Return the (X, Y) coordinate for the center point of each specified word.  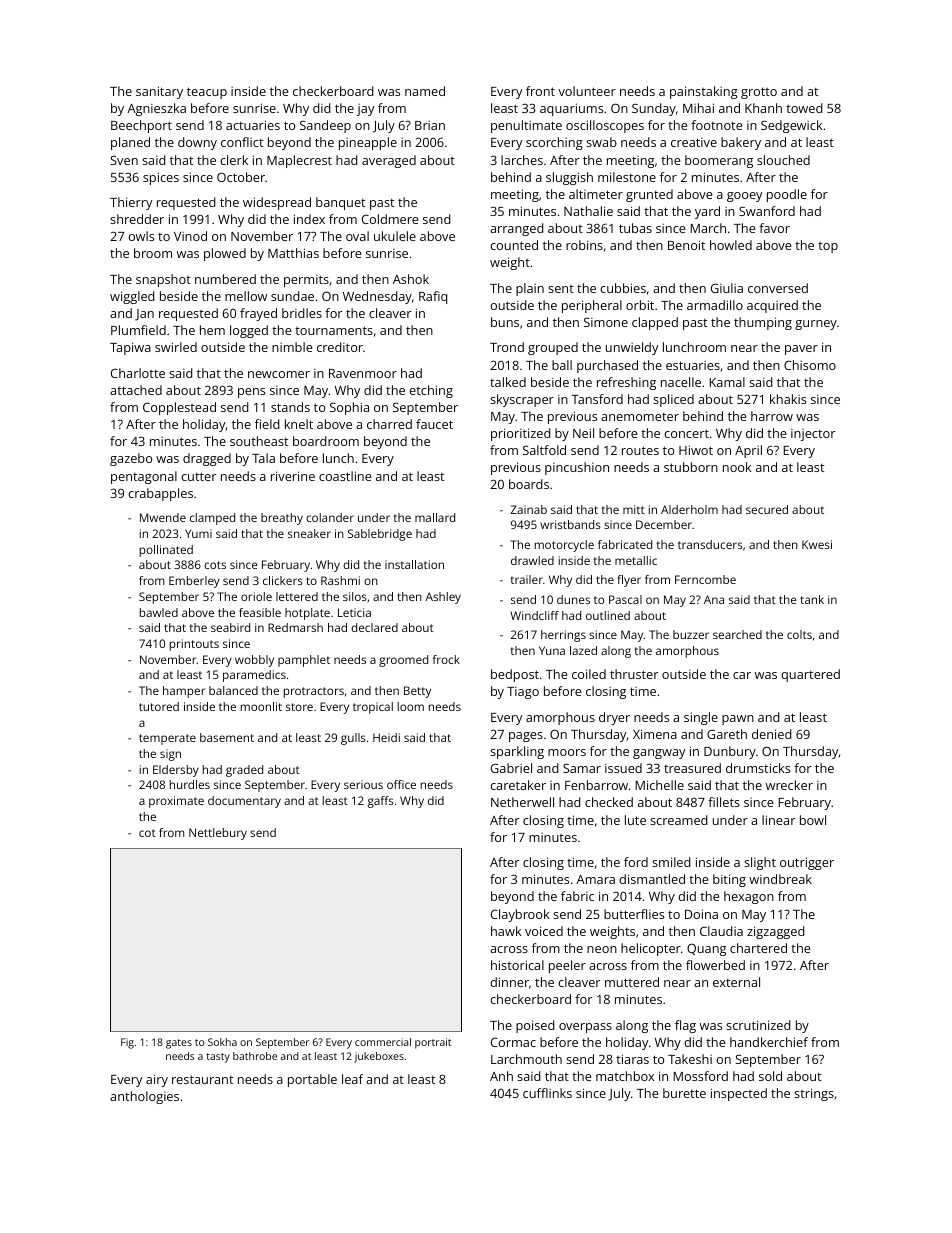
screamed (679, 820)
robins (584, 245)
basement (227, 737)
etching (431, 391)
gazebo (131, 459)
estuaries (693, 365)
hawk (506, 931)
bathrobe (255, 1056)
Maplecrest (299, 161)
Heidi (386, 737)
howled (731, 245)
